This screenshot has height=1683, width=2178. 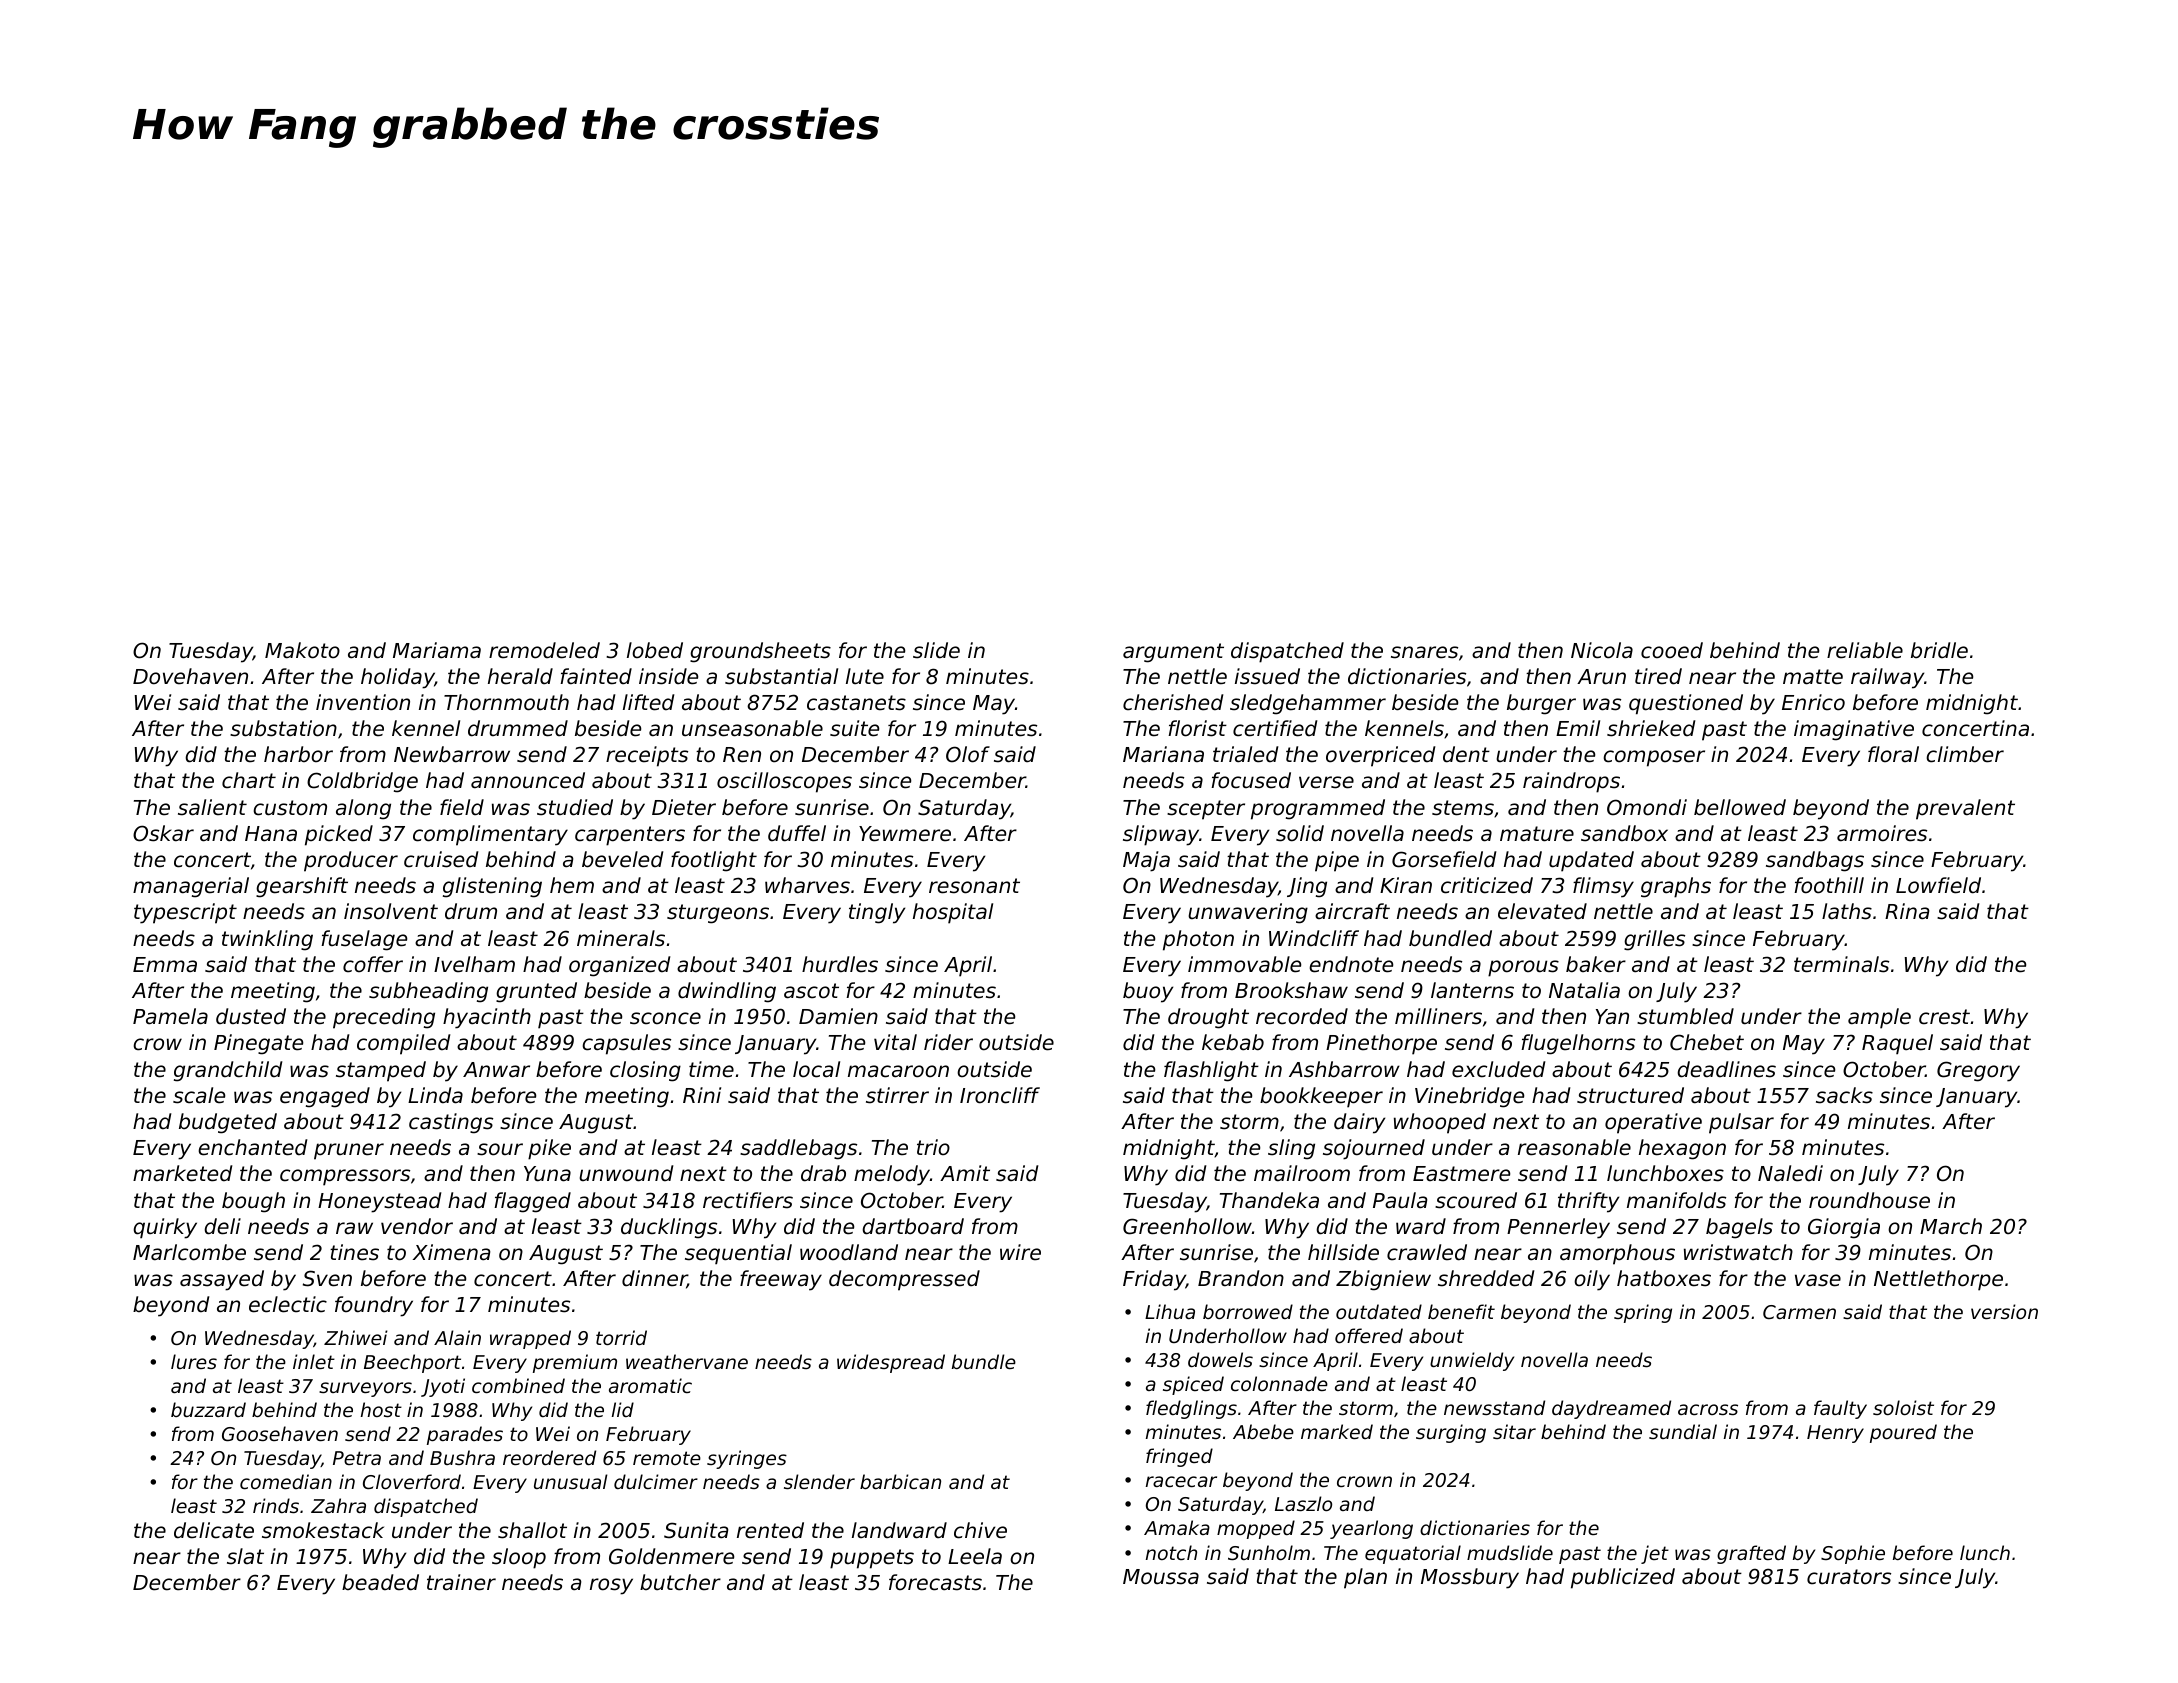 What do you see at coordinates (302, 650) in the screenshot?
I see `Makoto` at bounding box center [302, 650].
